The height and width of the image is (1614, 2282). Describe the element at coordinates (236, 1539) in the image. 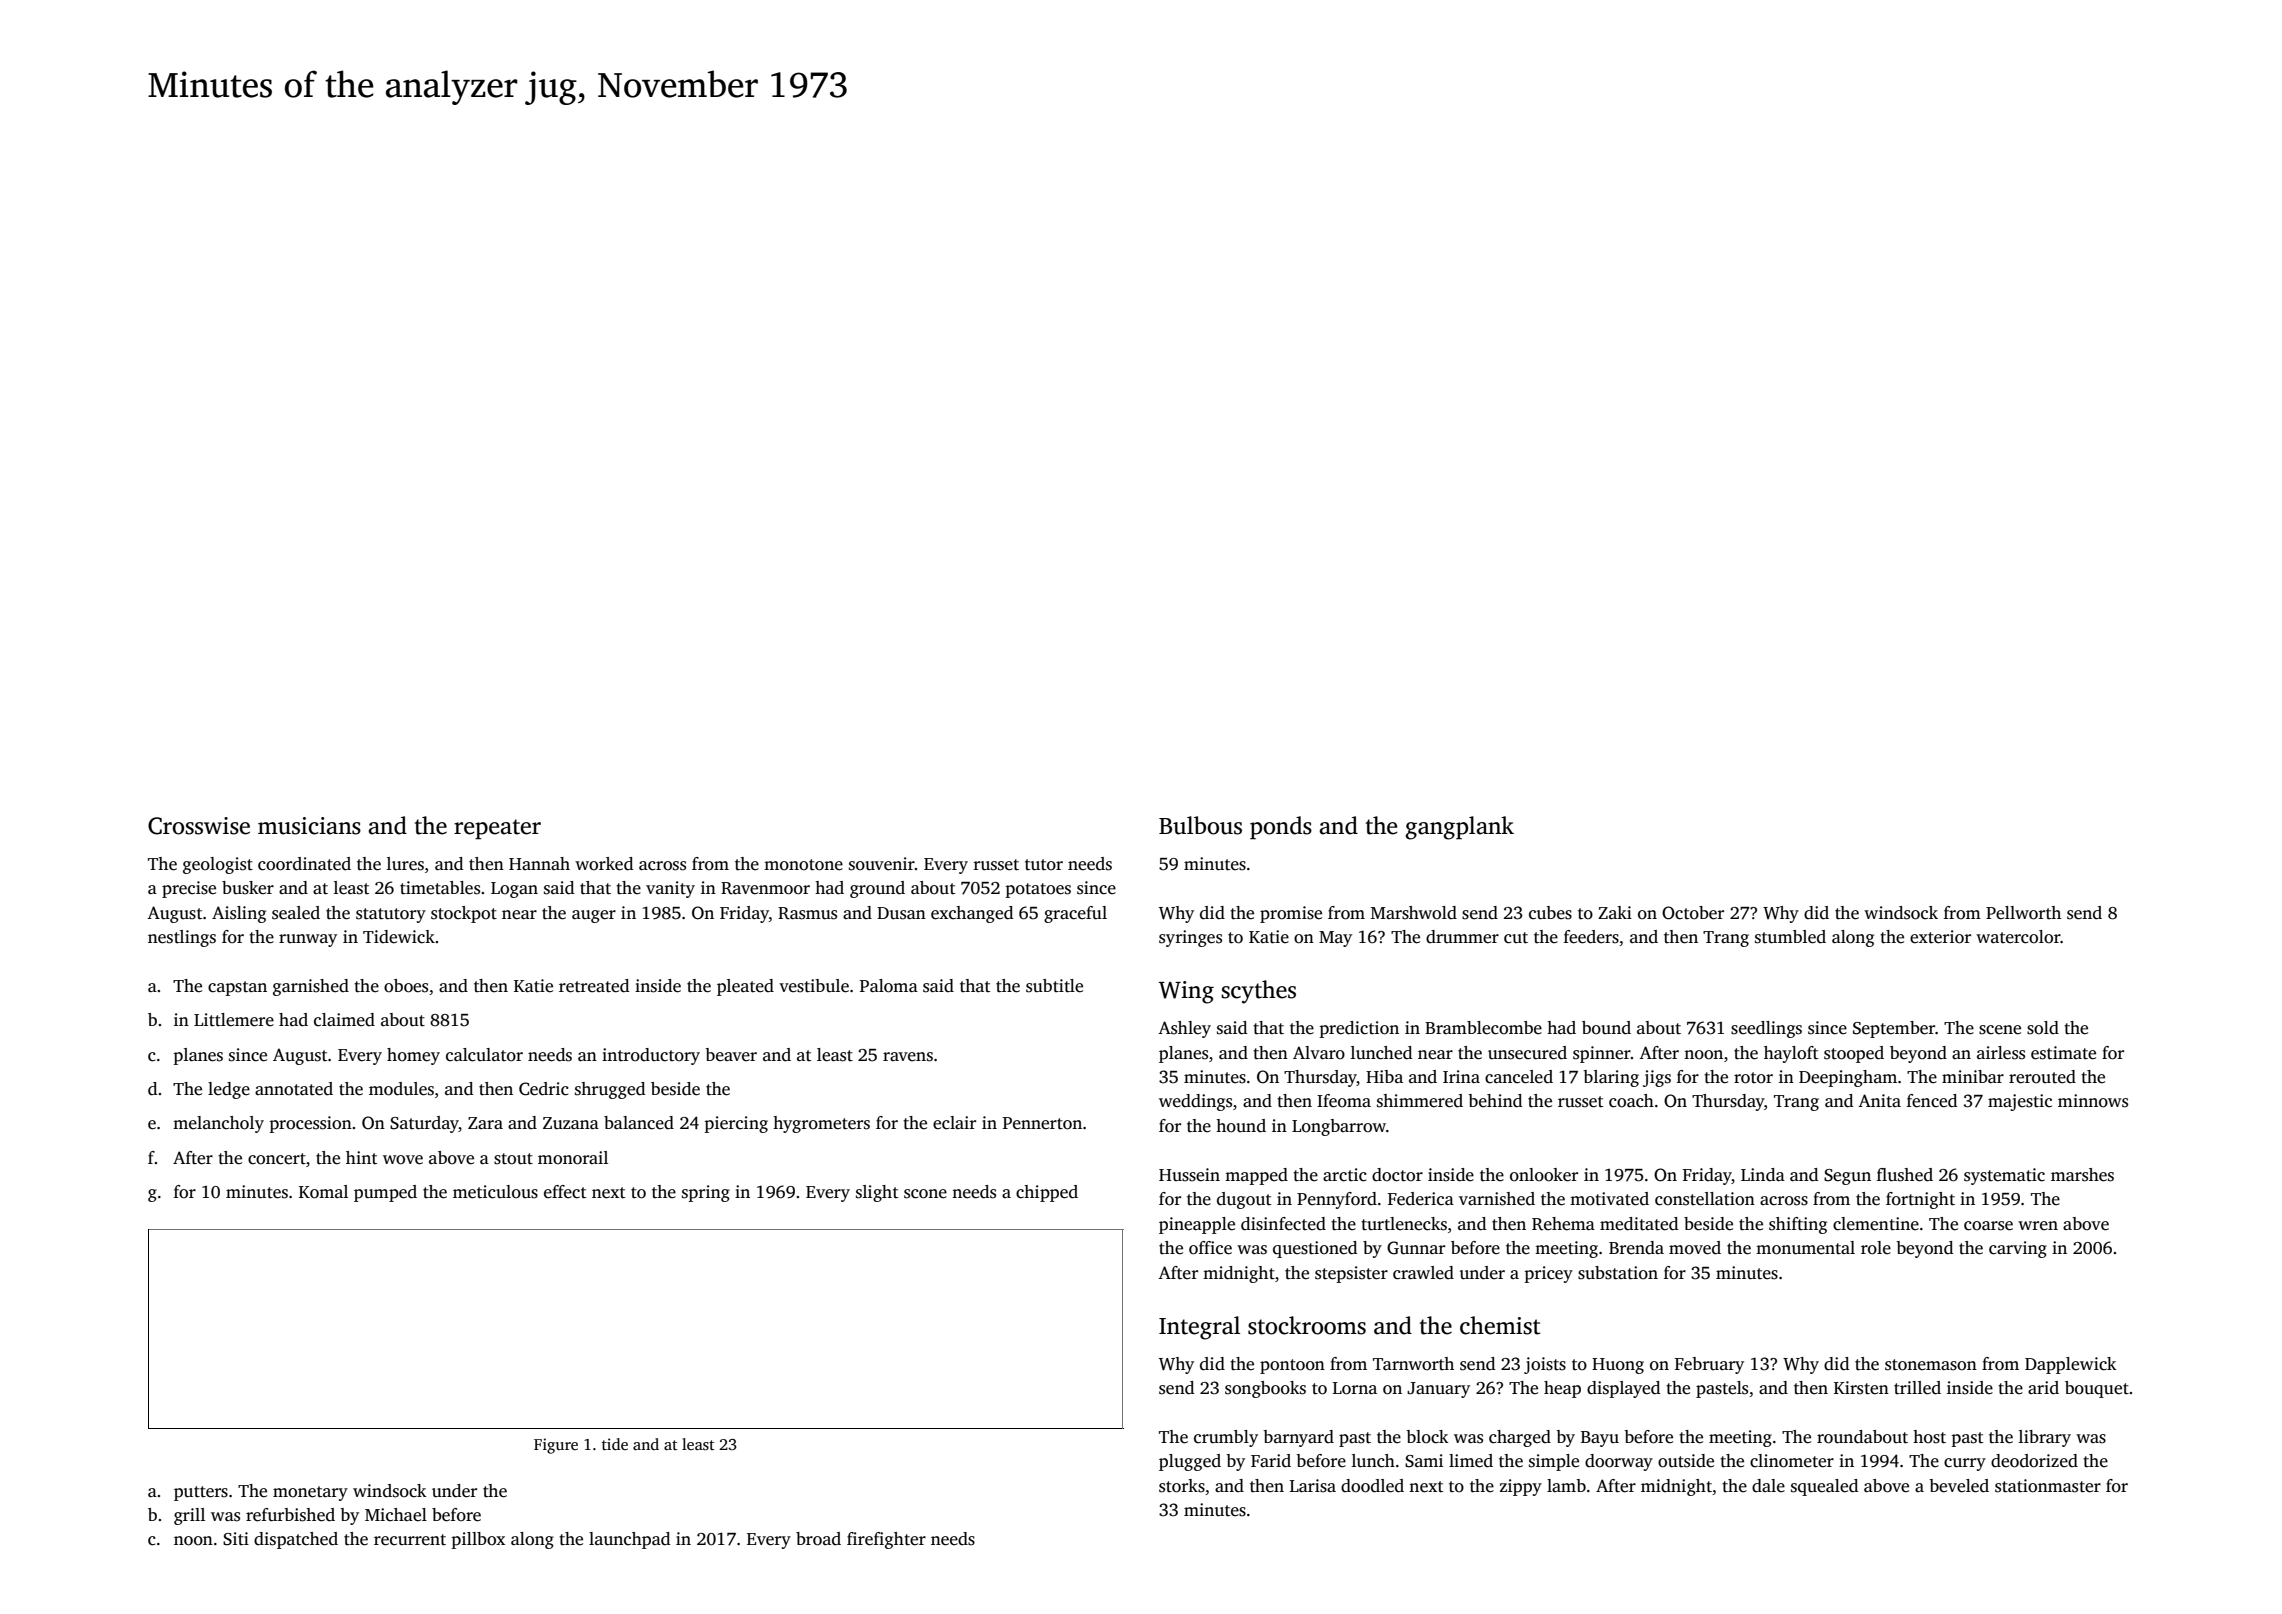

I see `Siti` at that location.
